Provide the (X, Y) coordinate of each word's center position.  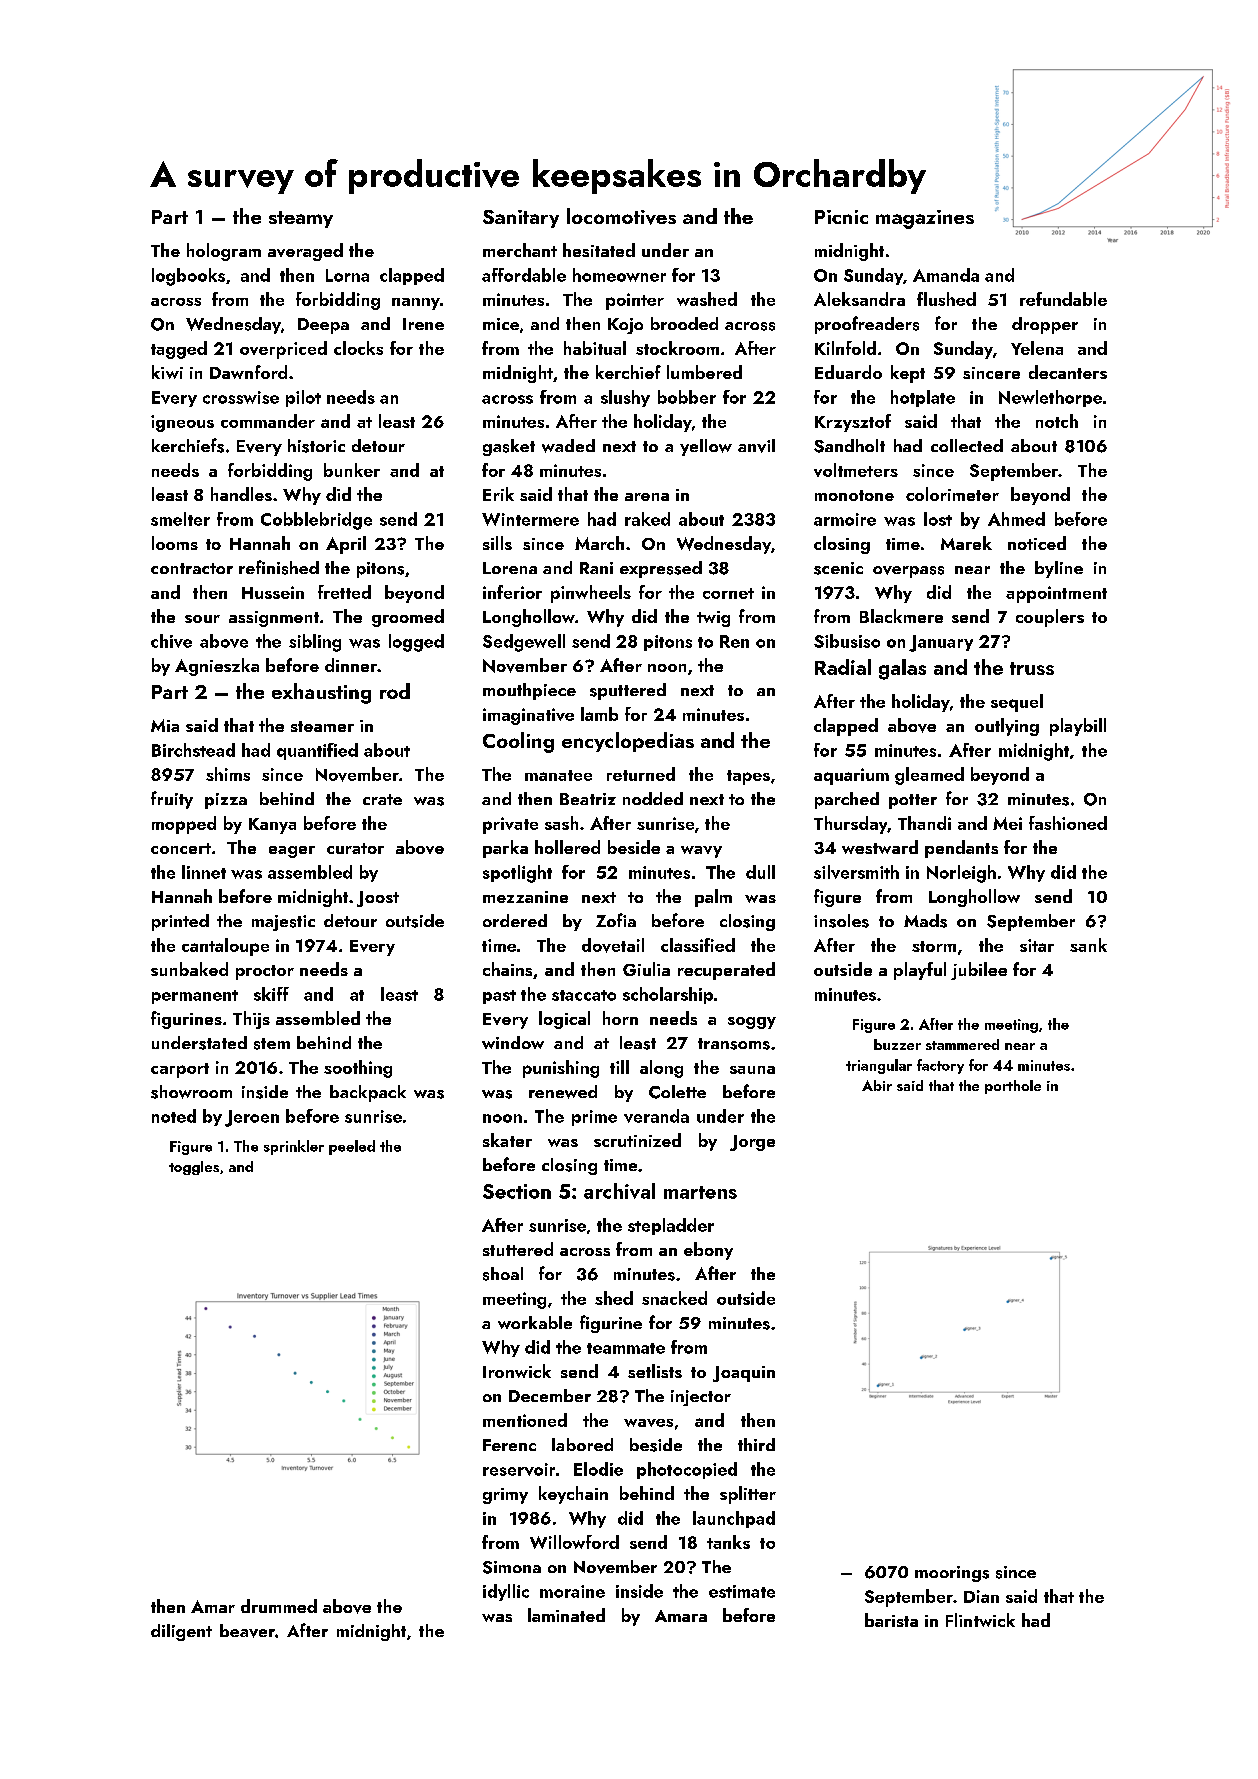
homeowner (619, 275)
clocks (358, 348)
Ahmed (1016, 519)
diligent (181, 1632)
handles (241, 494)
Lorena (510, 568)
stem (272, 1044)
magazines (925, 219)
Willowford (574, 1542)
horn (620, 1018)
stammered (962, 1044)
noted (174, 1116)
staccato (584, 995)
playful (920, 971)
